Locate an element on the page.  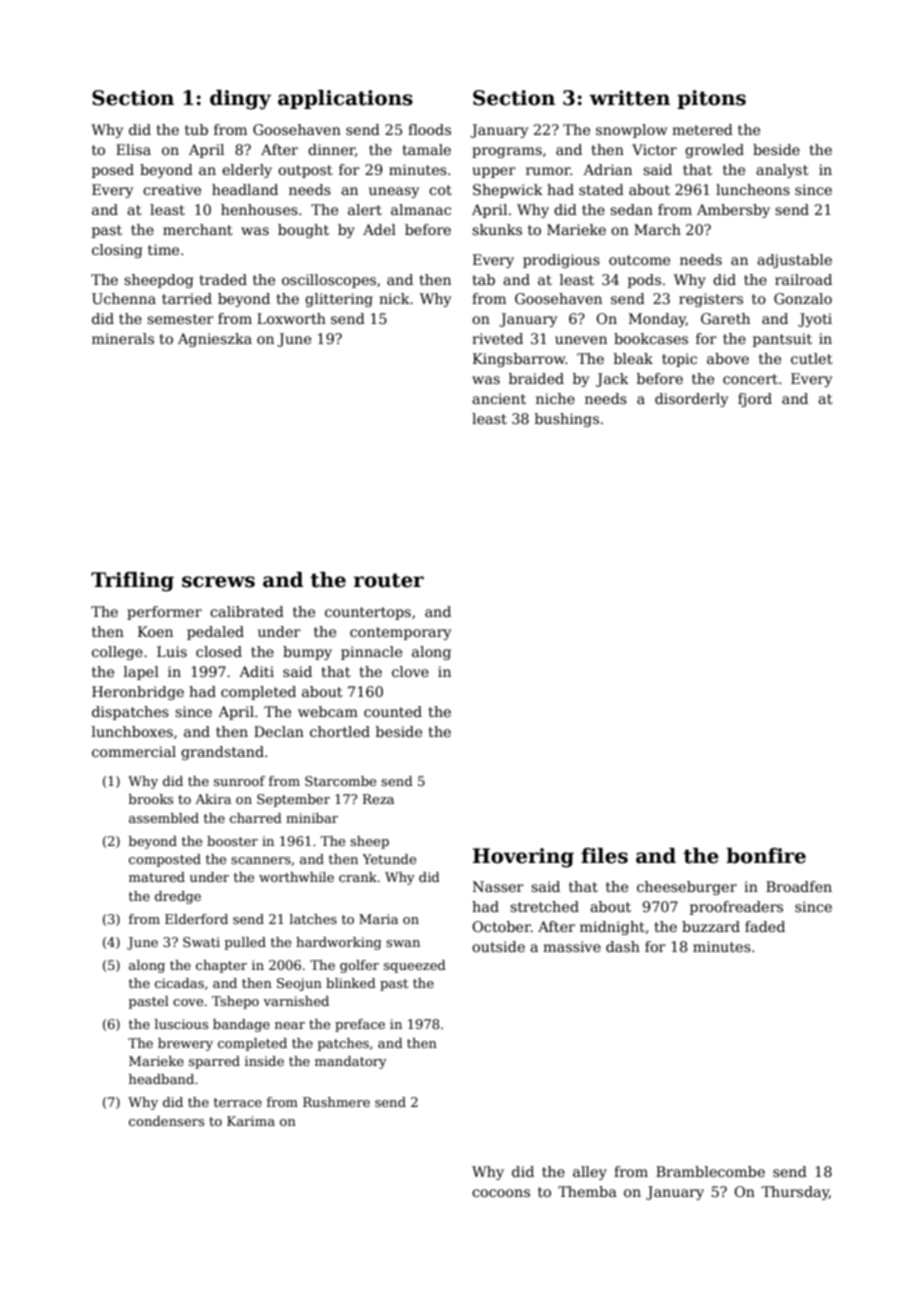
bonfire is located at coordinates (766, 856).
